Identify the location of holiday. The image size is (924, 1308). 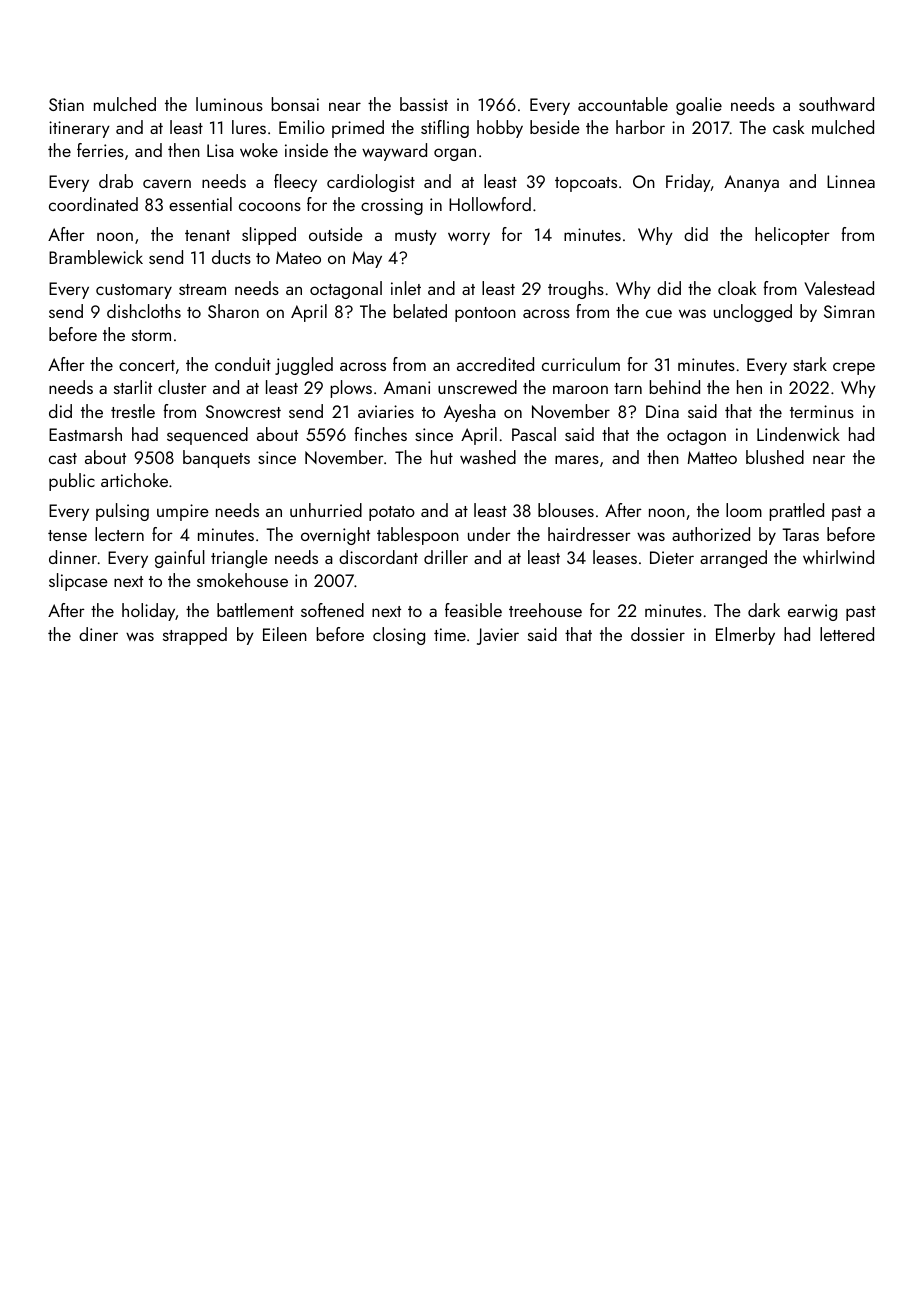
(149, 612).
